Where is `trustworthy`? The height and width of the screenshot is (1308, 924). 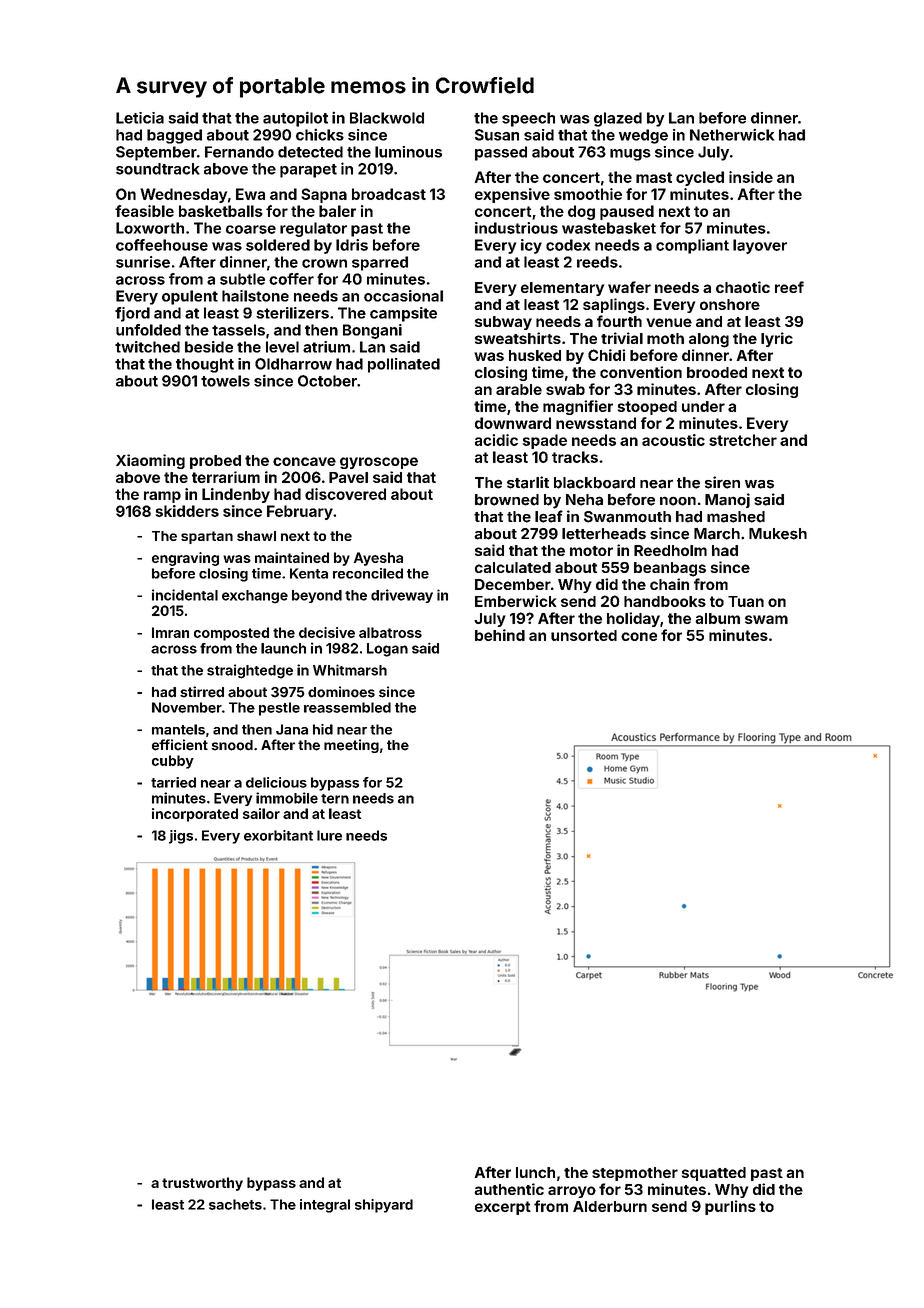
trustworthy is located at coordinates (202, 1184).
